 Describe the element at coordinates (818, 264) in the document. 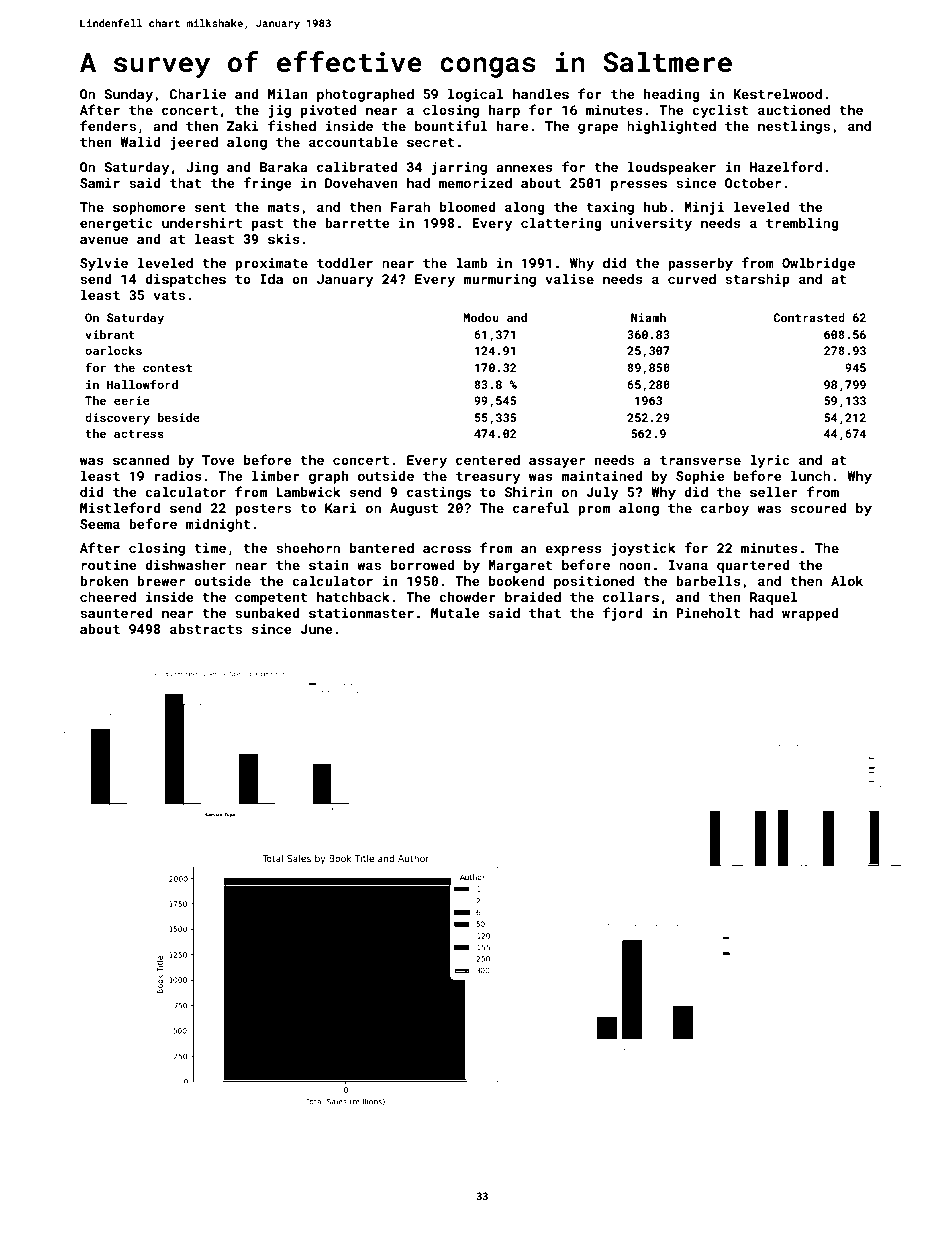

I see `Owlbridge` at that location.
